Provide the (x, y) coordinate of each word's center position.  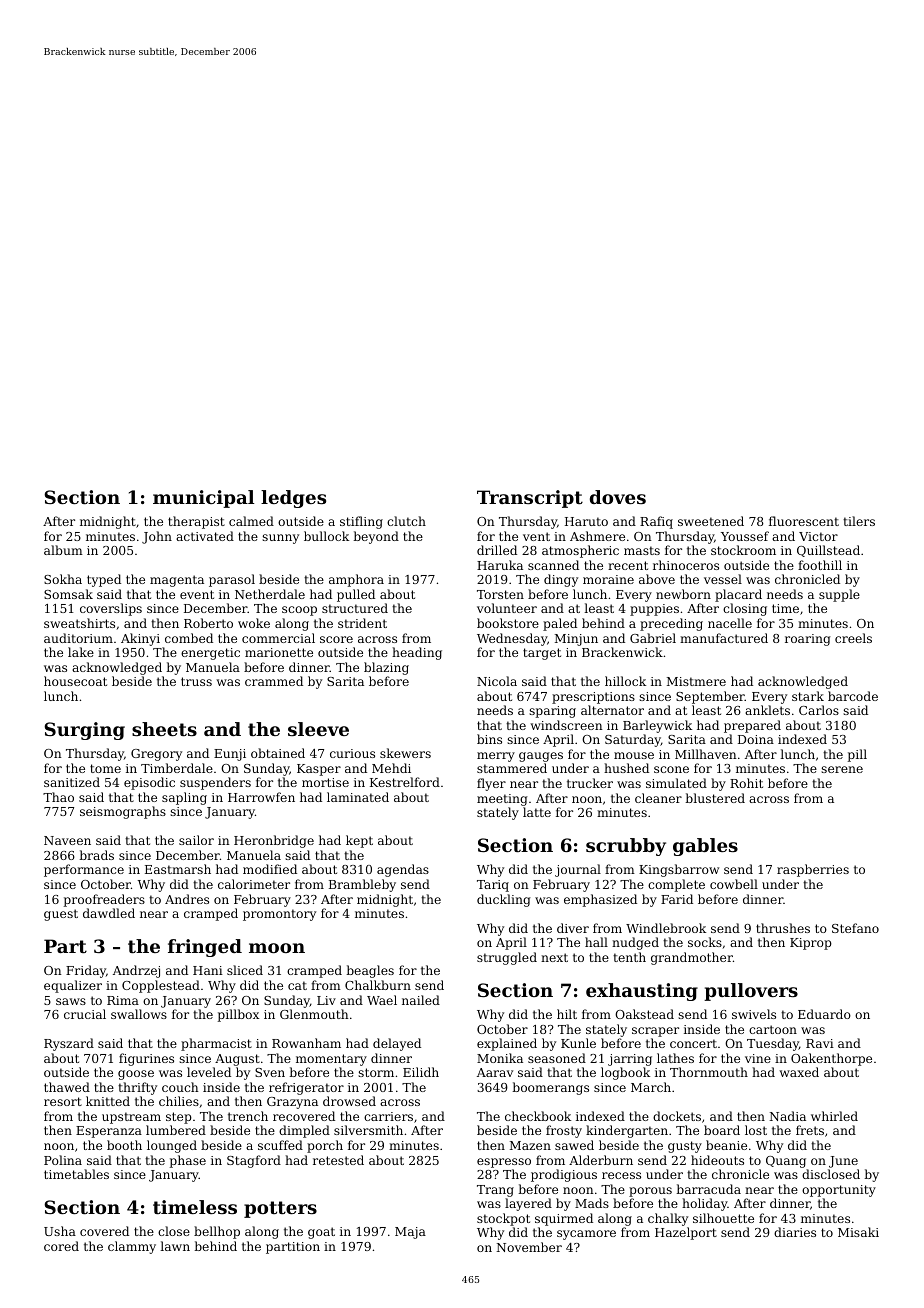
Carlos (819, 710)
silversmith (368, 1130)
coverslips (111, 609)
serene (842, 769)
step (179, 1118)
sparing (552, 712)
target (542, 654)
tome (105, 768)
